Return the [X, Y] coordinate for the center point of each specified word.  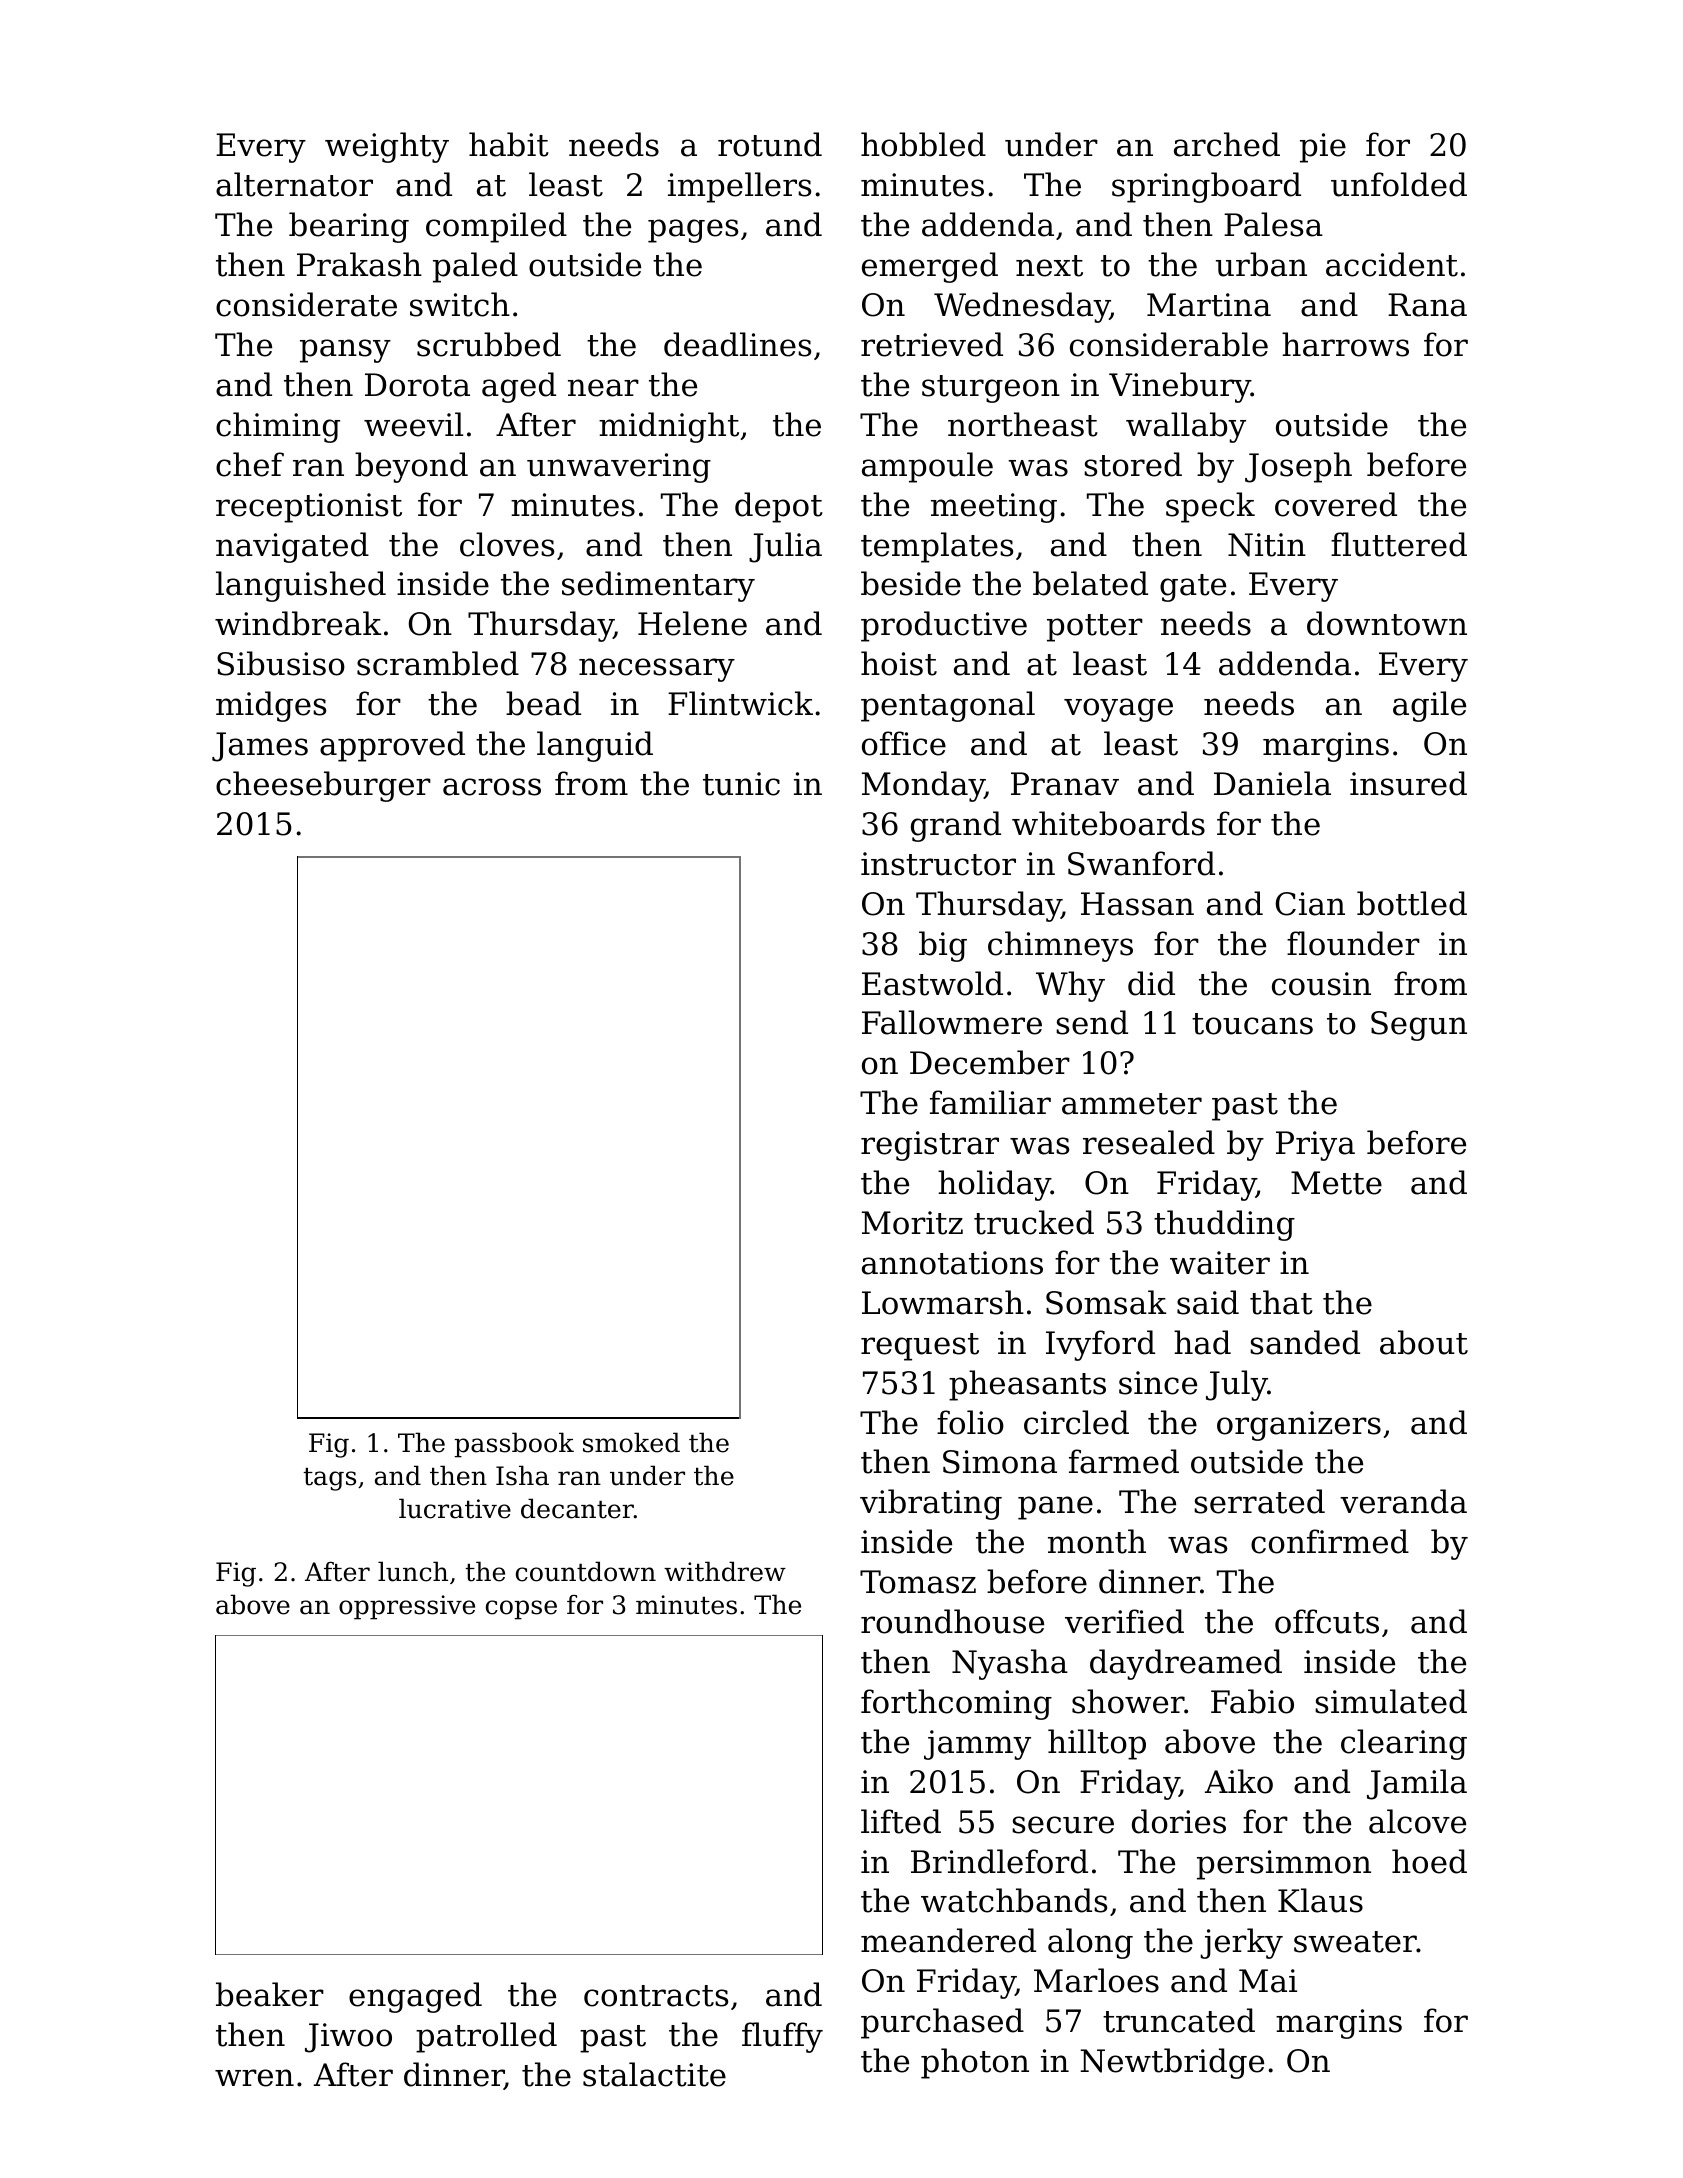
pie [1323, 148]
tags [329, 1479]
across [492, 787]
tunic [741, 784]
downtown [1387, 623]
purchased [942, 2023]
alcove [1417, 1821]
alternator [294, 184]
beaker [270, 1994]
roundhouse [952, 1621]
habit [509, 144]
